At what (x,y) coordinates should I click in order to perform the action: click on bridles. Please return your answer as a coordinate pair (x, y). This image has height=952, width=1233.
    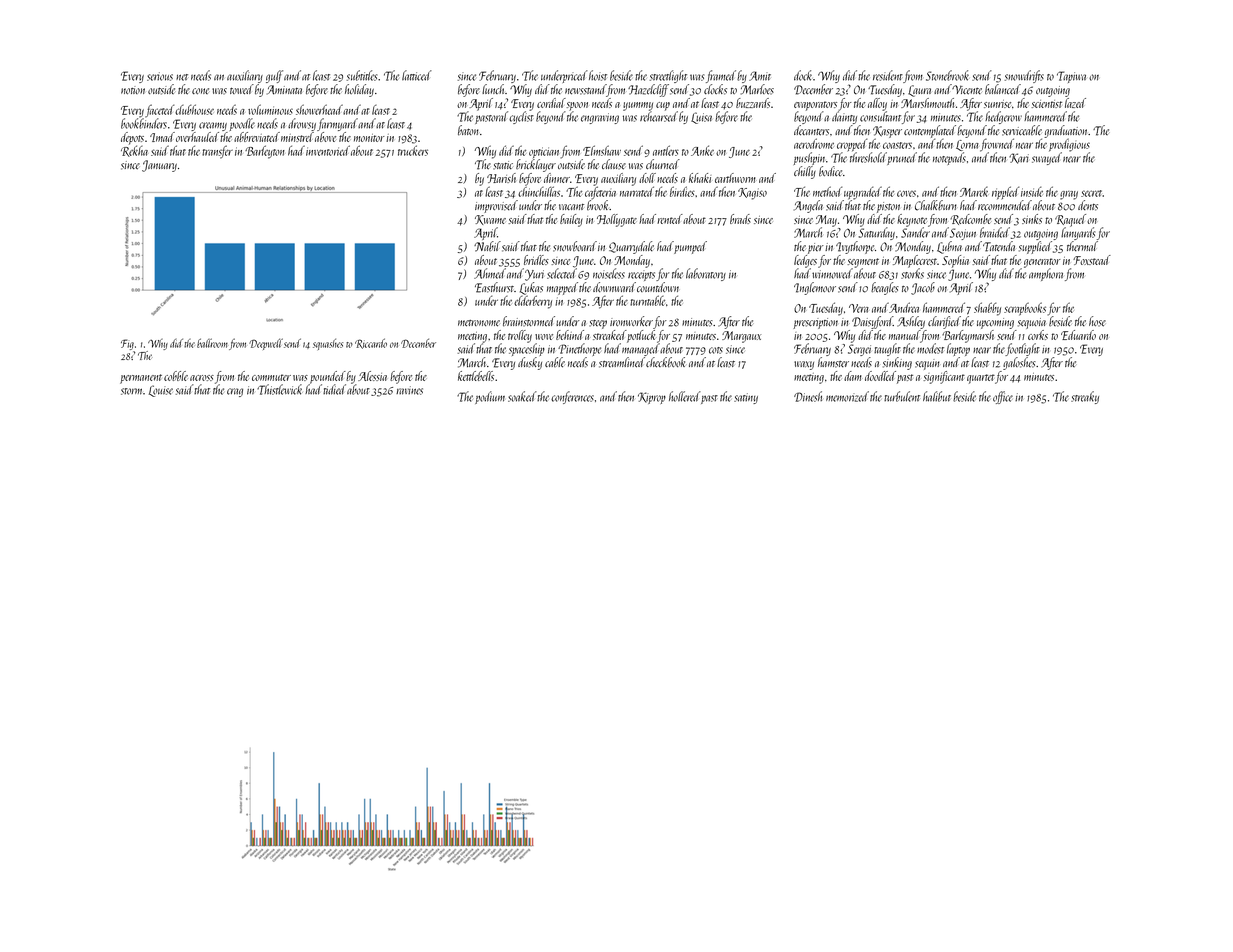
    Looking at the image, I should click on (536, 260).
